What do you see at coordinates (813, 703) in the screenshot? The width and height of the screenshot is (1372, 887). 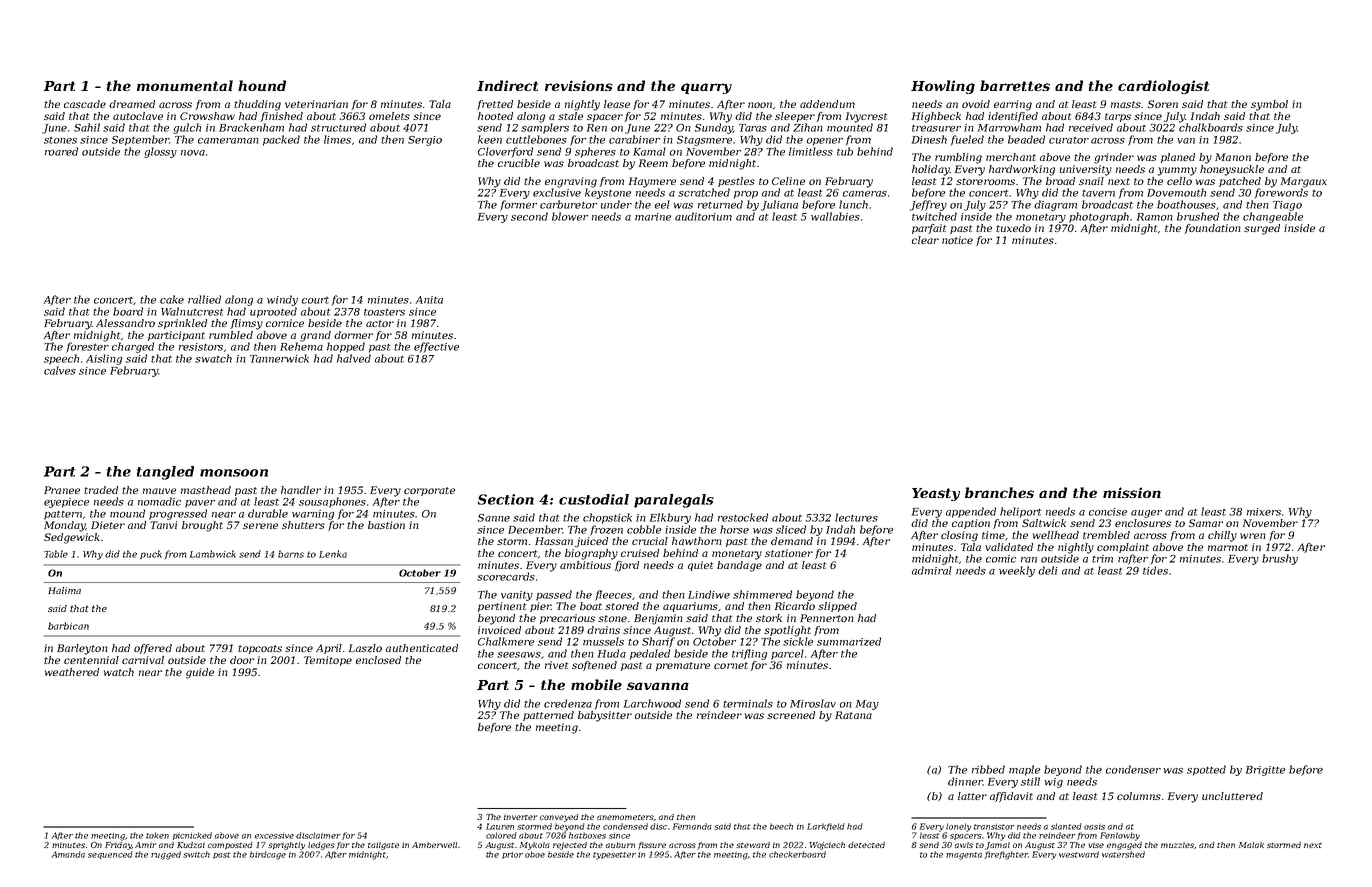 I see `Miroslav` at bounding box center [813, 703].
